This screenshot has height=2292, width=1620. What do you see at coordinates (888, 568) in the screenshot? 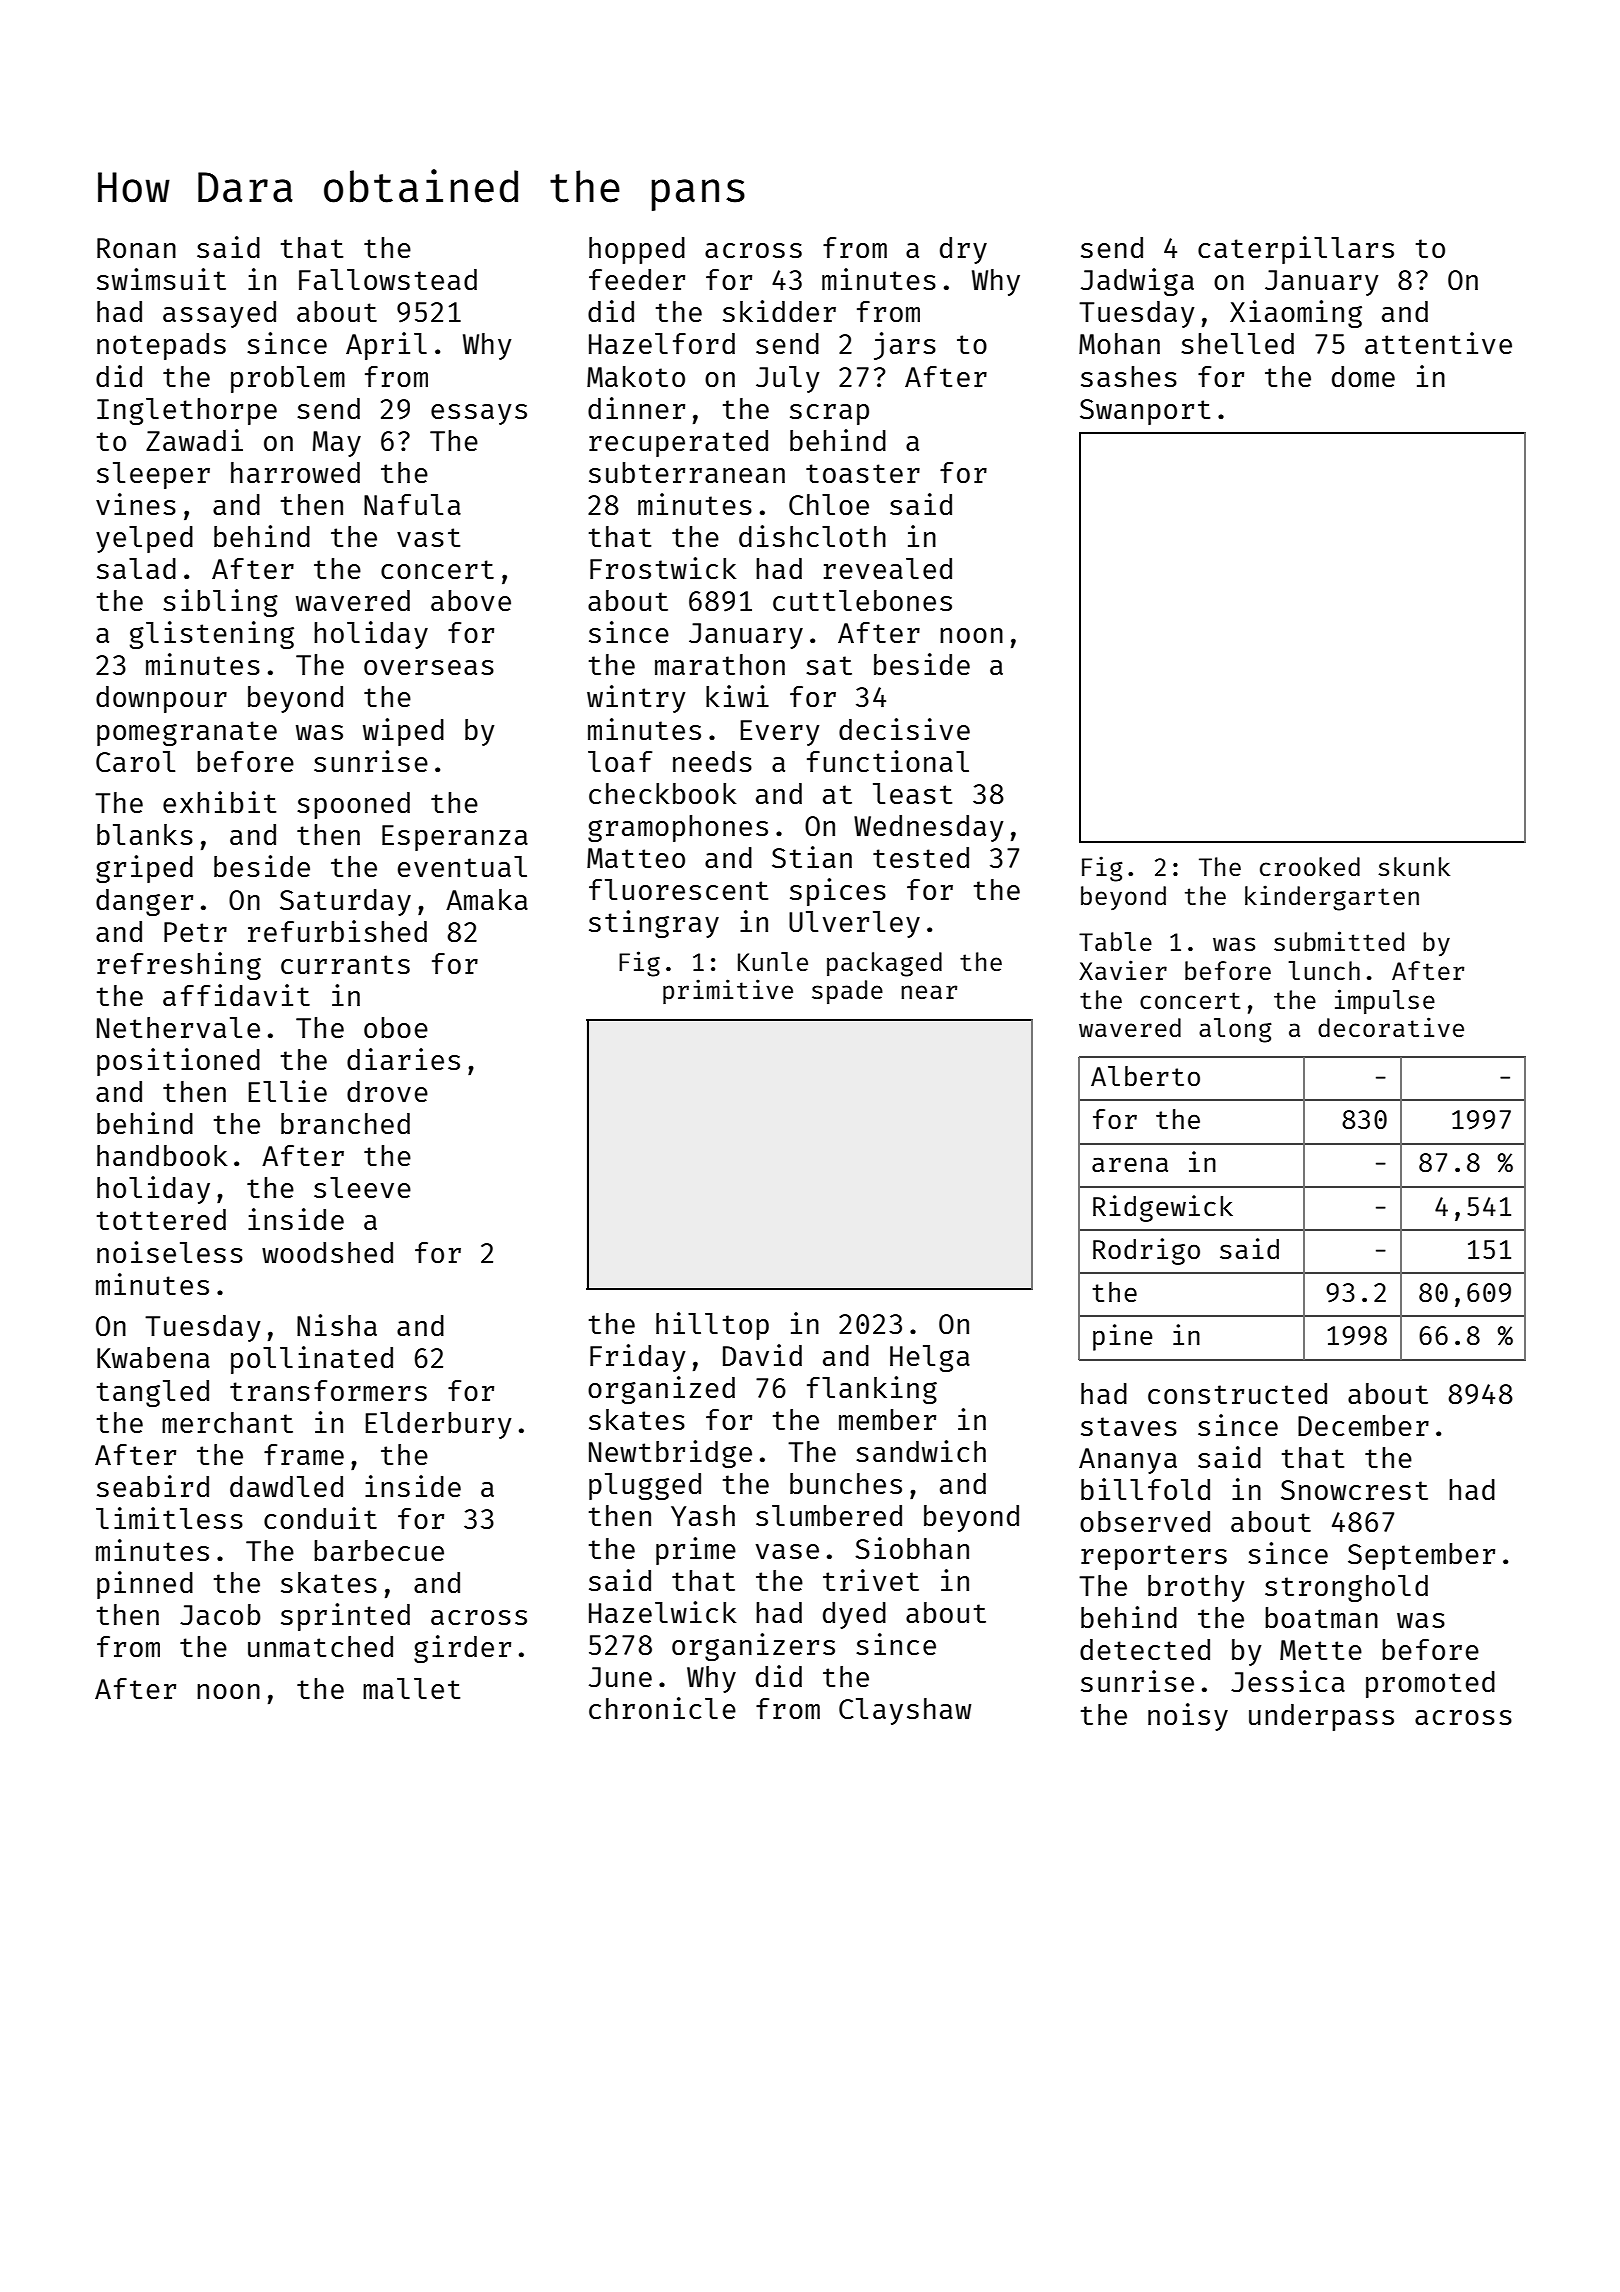
I see `revealed` at bounding box center [888, 568].
